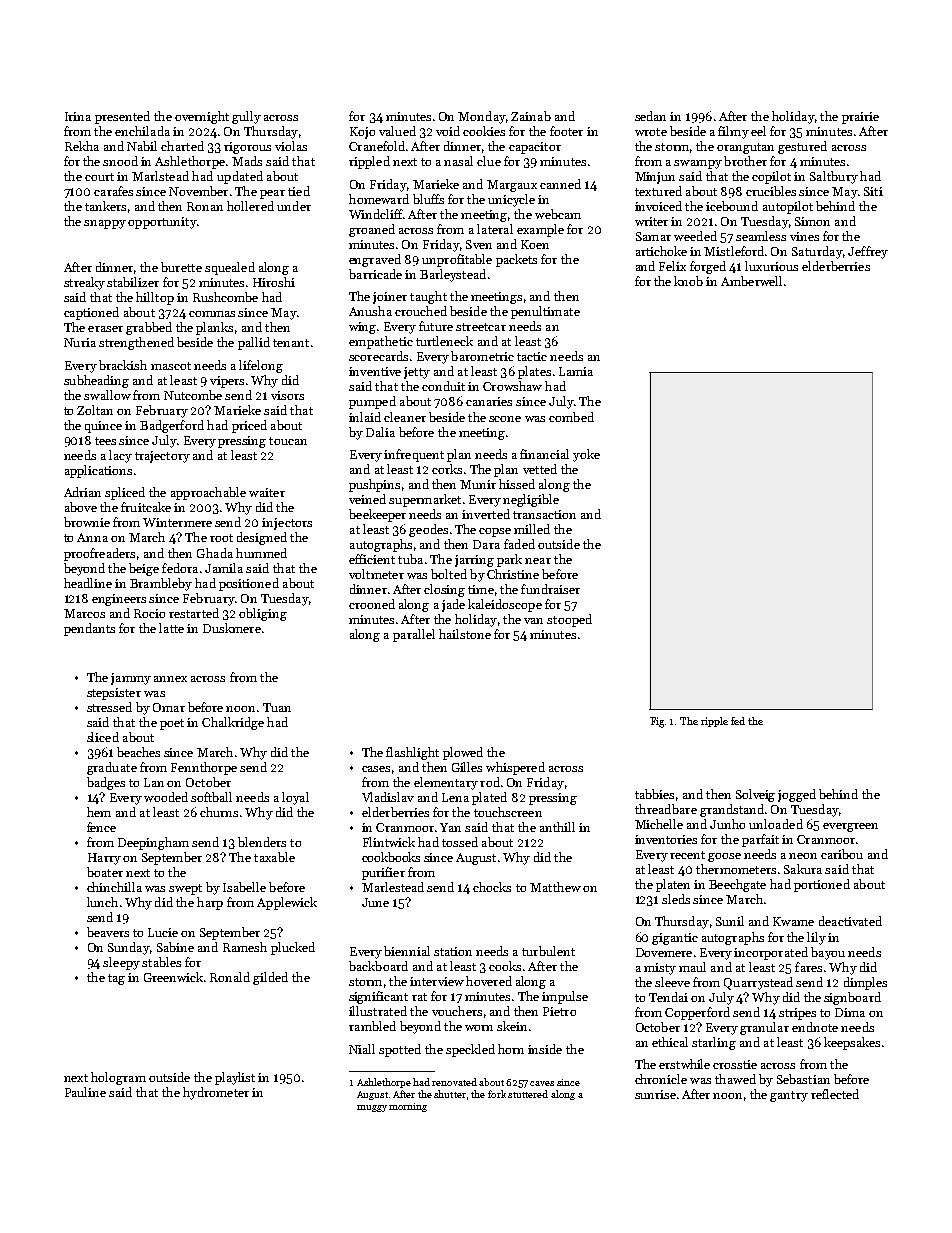 The width and height of the screenshot is (952, 1233). Describe the element at coordinates (751, 281) in the screenshot. I see `Amberwell` at that location.
